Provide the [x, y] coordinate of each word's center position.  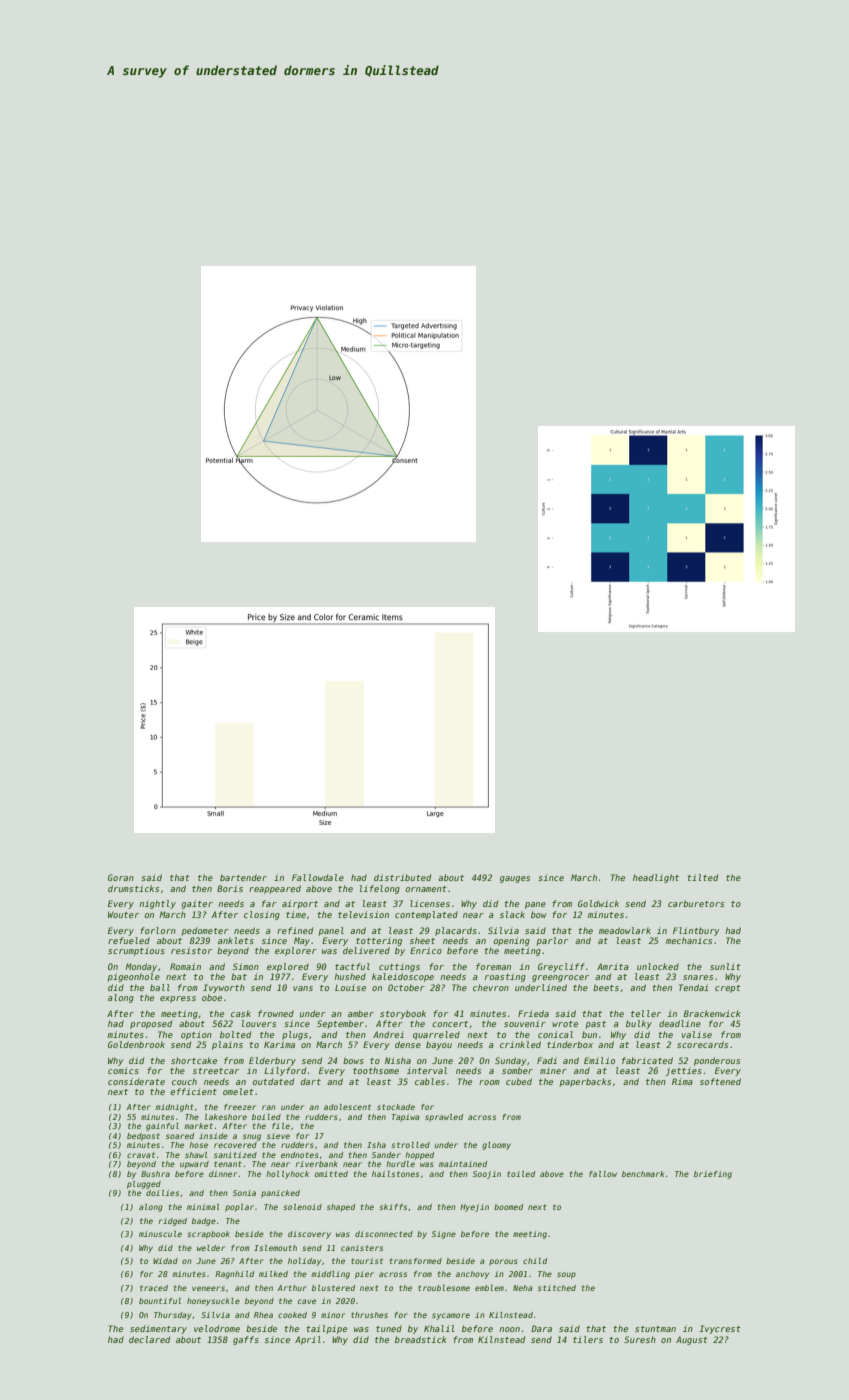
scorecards [702, 1044]
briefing [713, 1175]
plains [227, 1045]
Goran [121, 877]
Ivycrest [720, 1329]
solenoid [302, 1207]
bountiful [160, 1301]
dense [408, 1044]
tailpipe [326, 1329]
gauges [515, 879]
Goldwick [598, 903]
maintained [463, 1164]
